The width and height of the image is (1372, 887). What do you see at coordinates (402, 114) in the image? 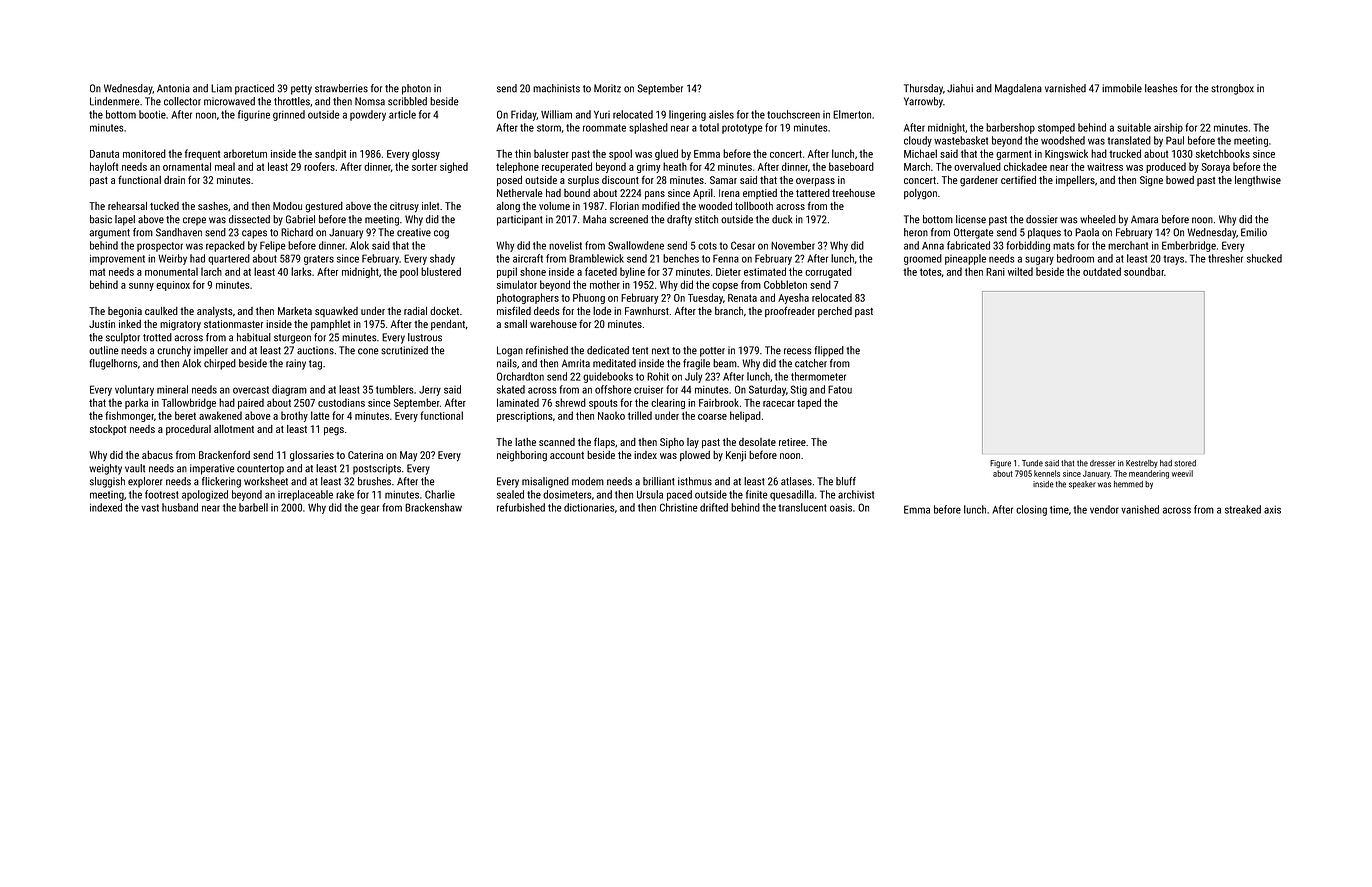
I see `article` at bounding box center [402, 114].
